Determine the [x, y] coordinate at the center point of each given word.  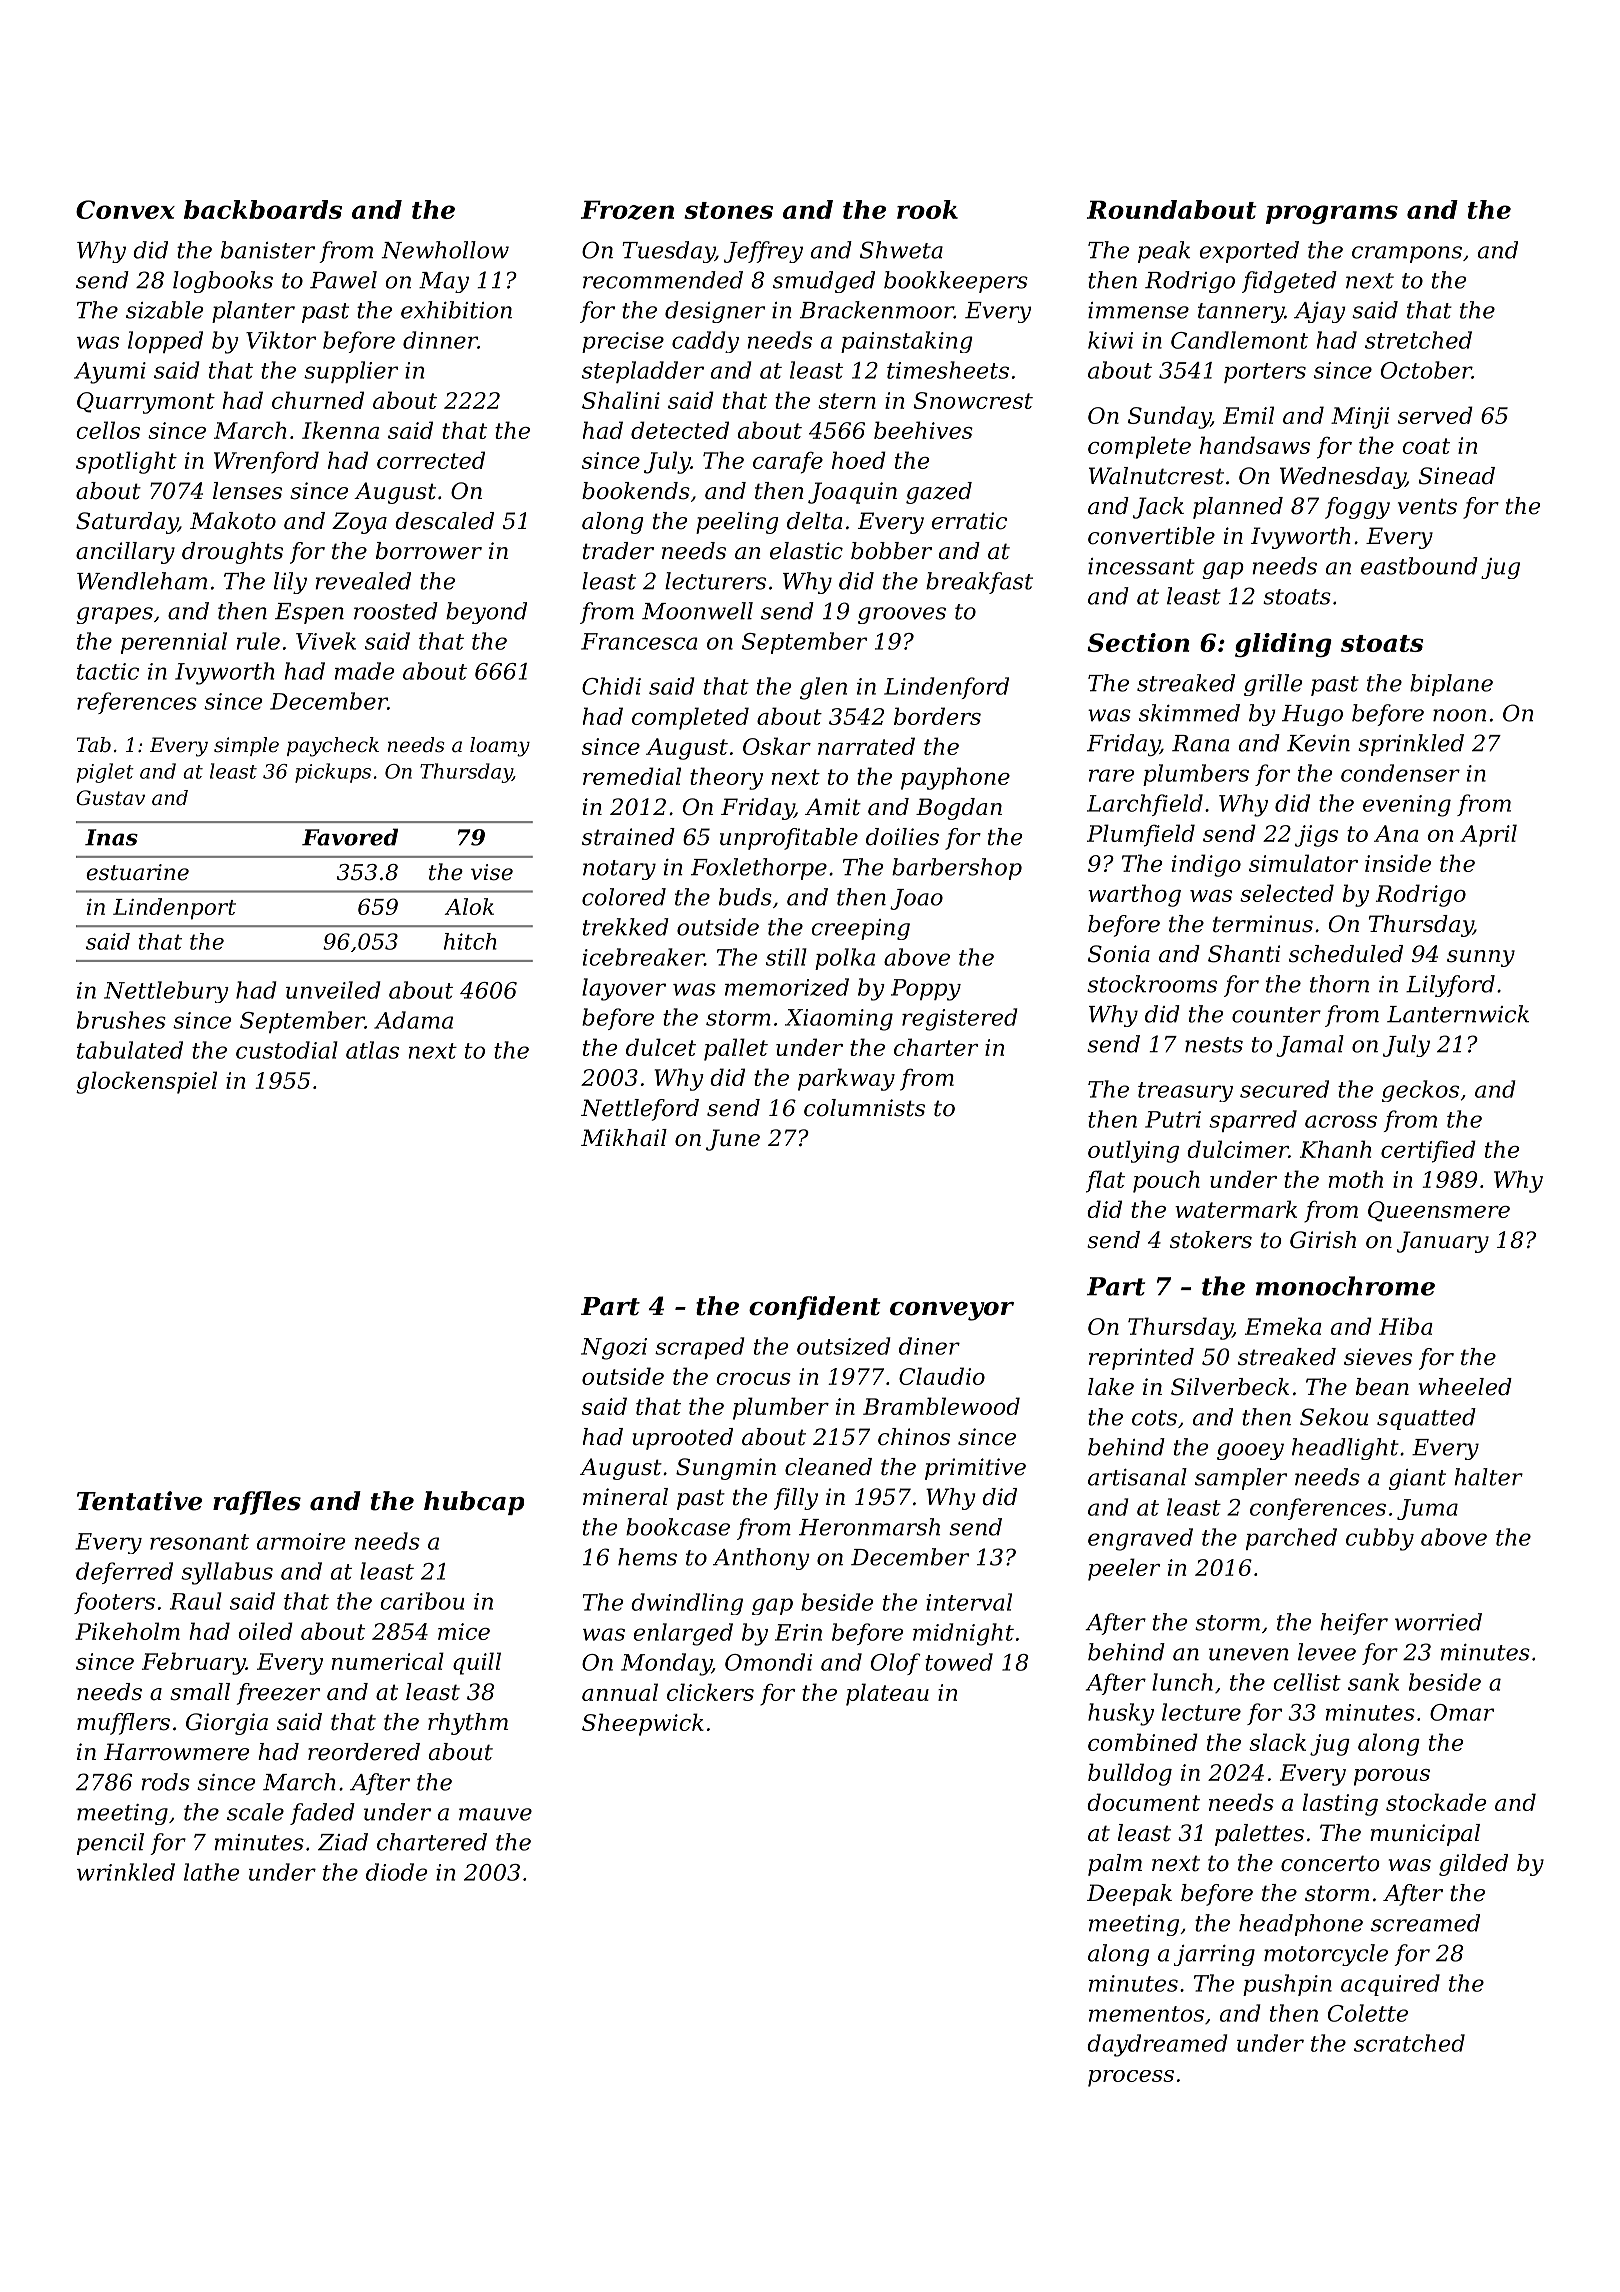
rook [927, 209]
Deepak [1129, 1895]
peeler [1124, 1569]
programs [1332, 214]
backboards [263, 209]
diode [397, 1872]
